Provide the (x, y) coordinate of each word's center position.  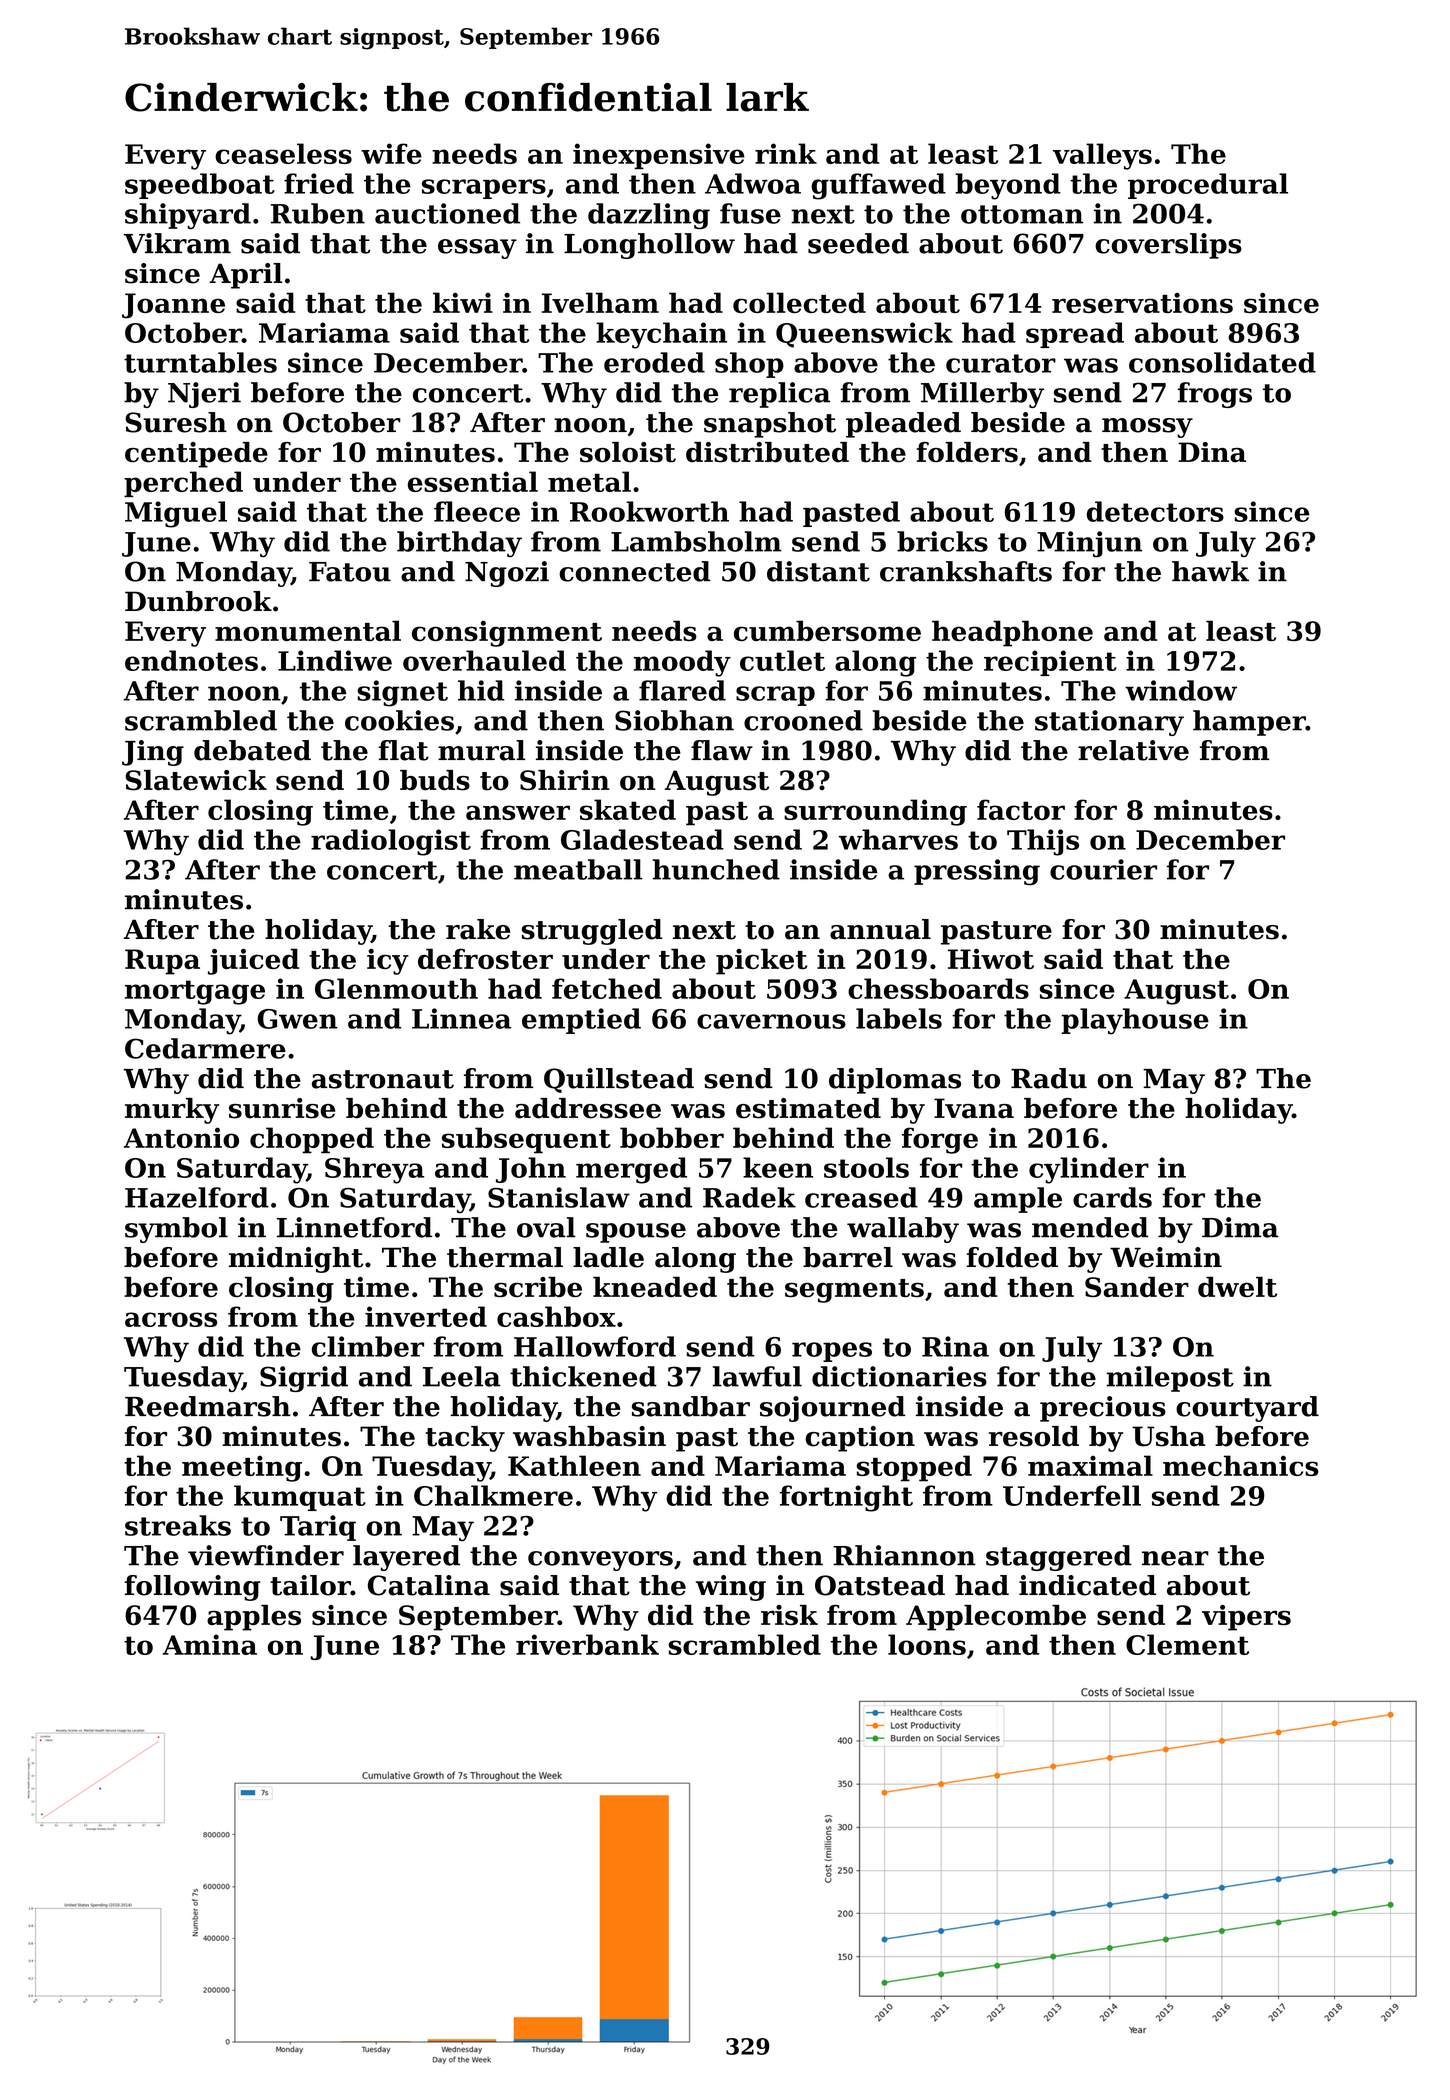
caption (860, 1439)
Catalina (429, 1585)
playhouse (1135, 1021)
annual (880, 929)
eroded (654, 362)
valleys (1102, 156)
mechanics (1241, 1465)
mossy (1147, 428)
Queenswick (864, 335)
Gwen (297, 1019)
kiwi (463, 302)
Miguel (176, 514)
